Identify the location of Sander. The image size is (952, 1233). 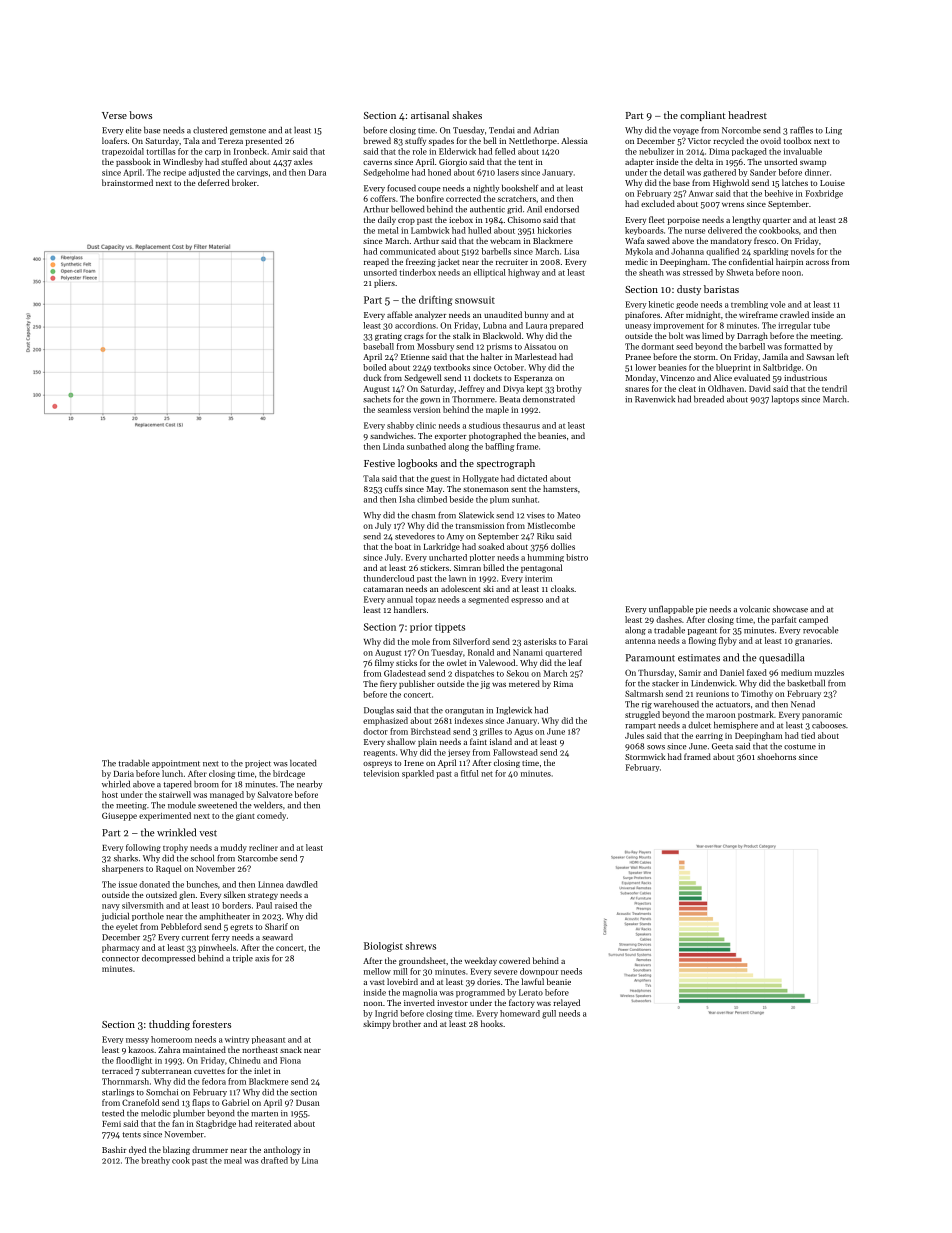
(763, 172).
